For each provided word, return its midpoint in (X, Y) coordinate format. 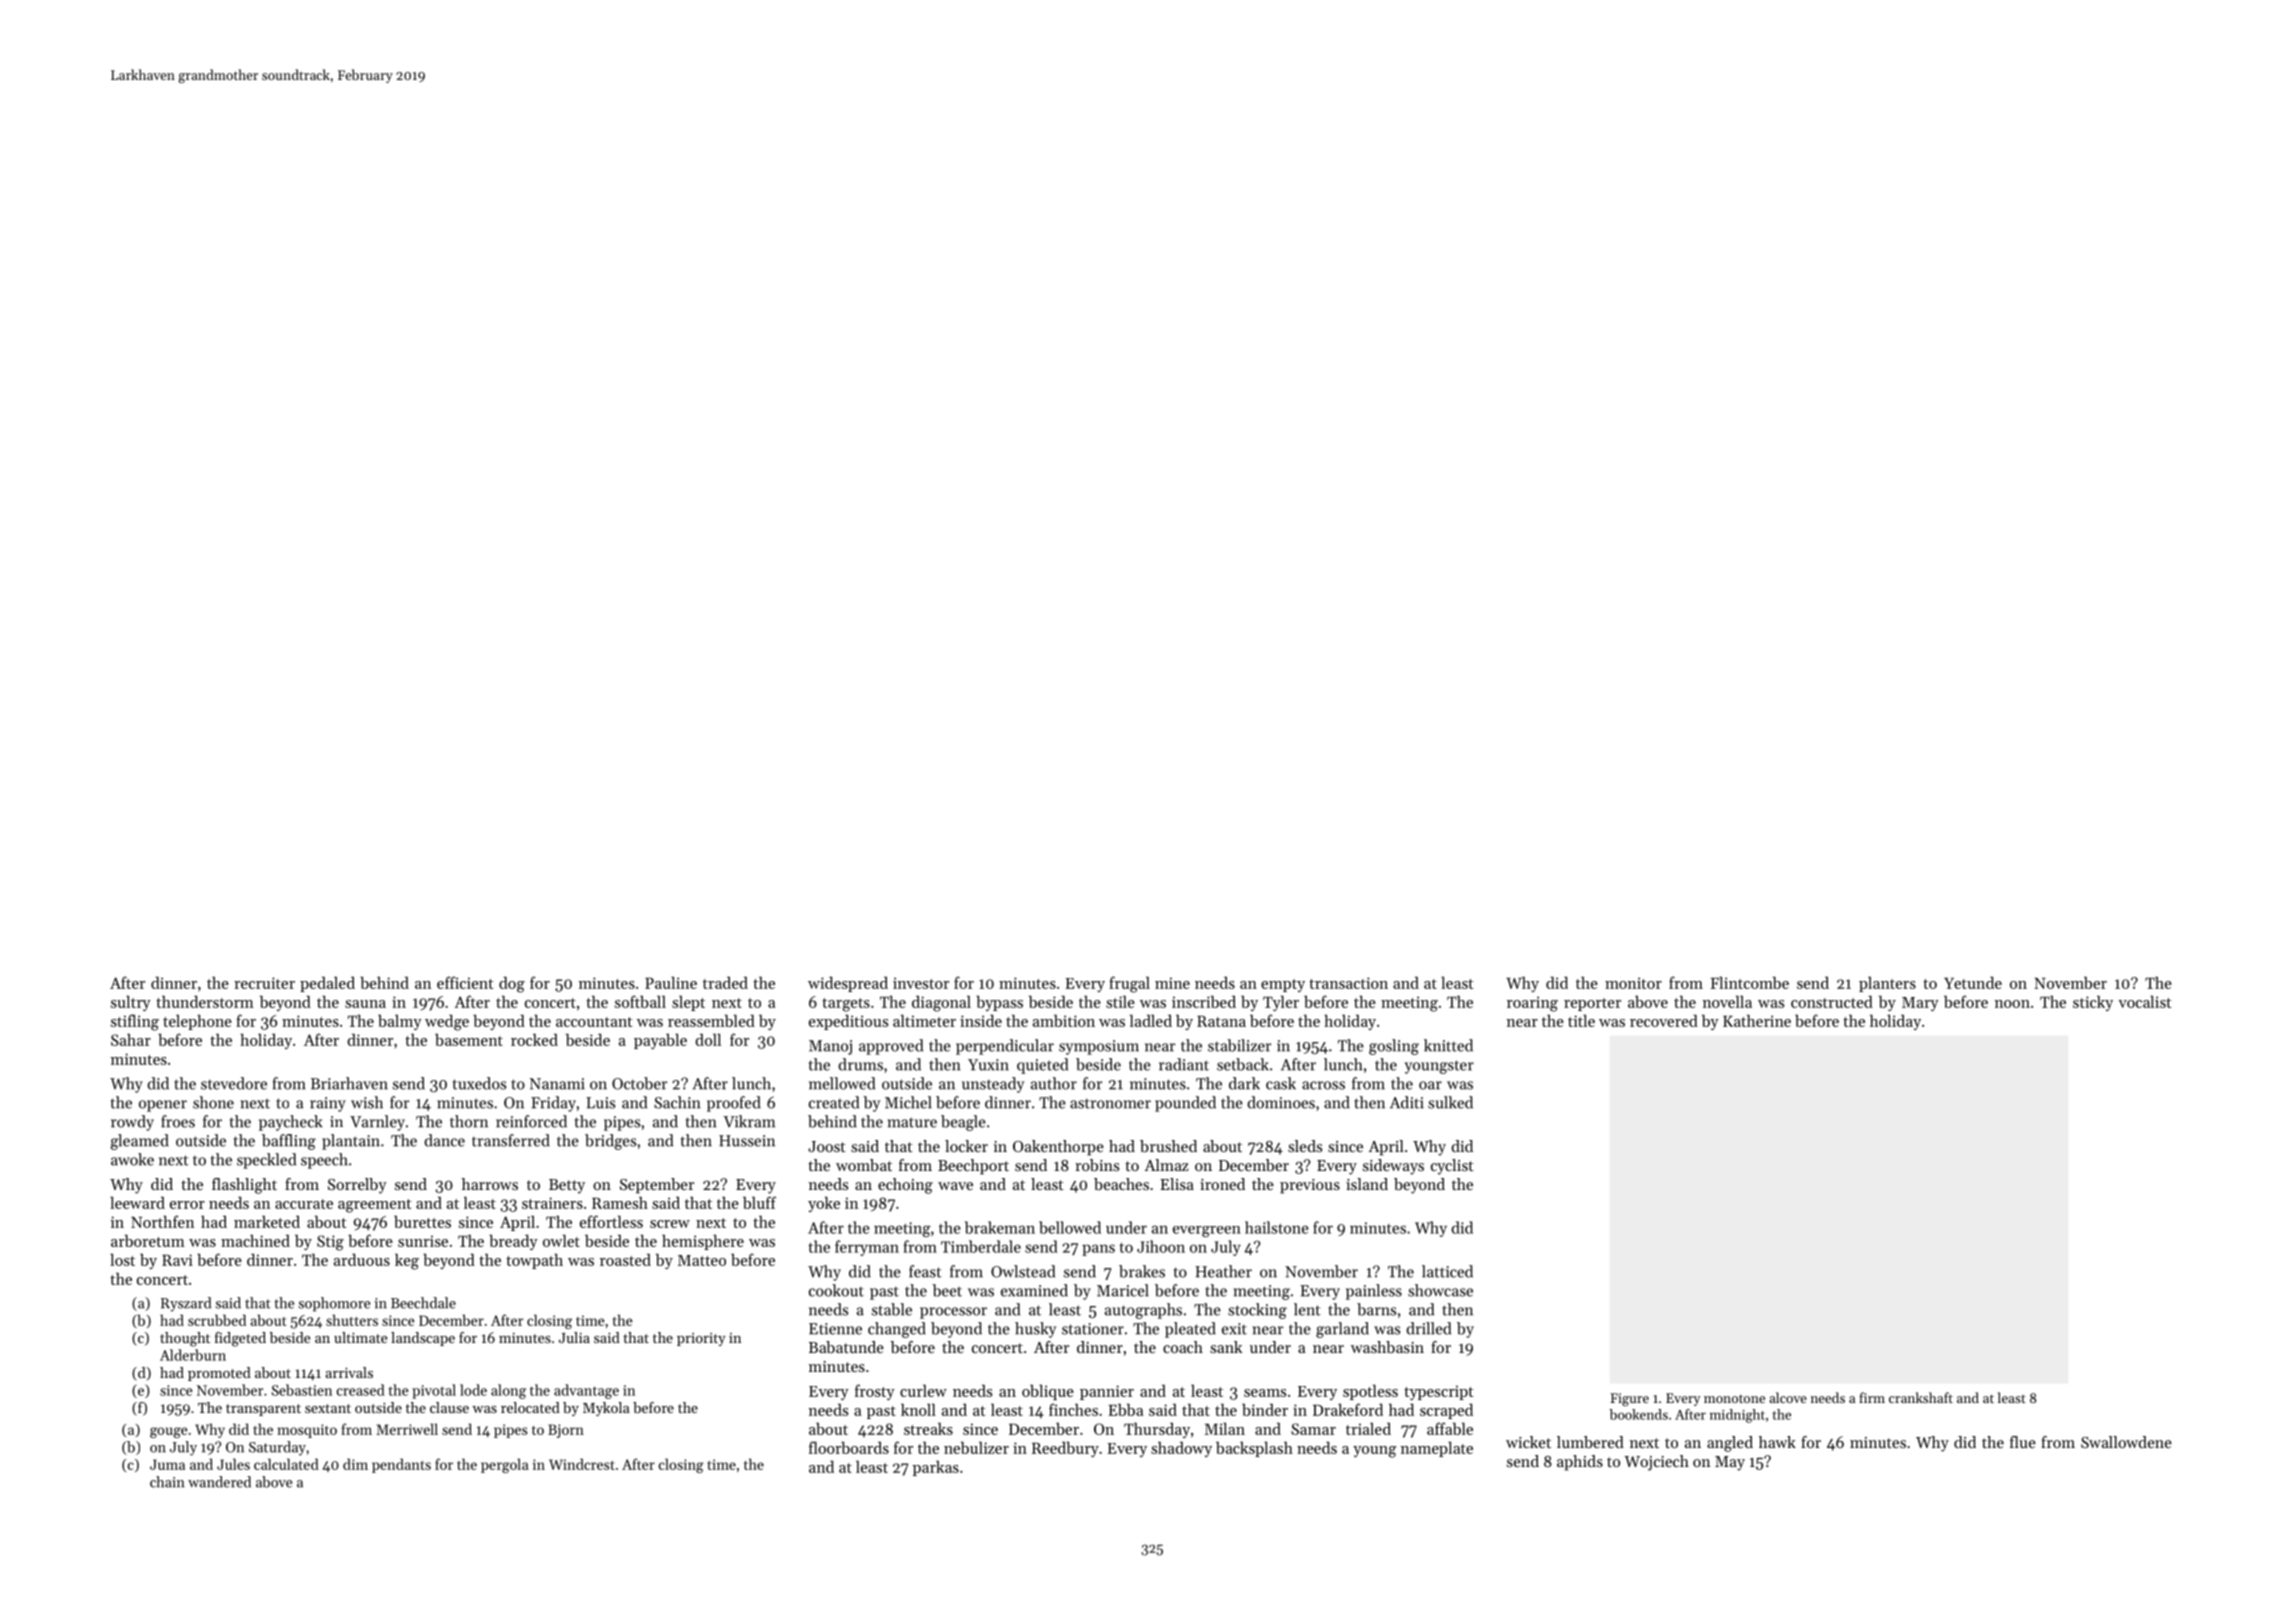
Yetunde (1973, 982)
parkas (936, 1468)
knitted (1448, 1045)
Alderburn (193, 1355)
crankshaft (1921, 1397)
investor (921, 983)
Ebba (1125, 1409)
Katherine (1757, 1020)
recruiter (264, 983)
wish (367, 1102)
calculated (286, 1464)
